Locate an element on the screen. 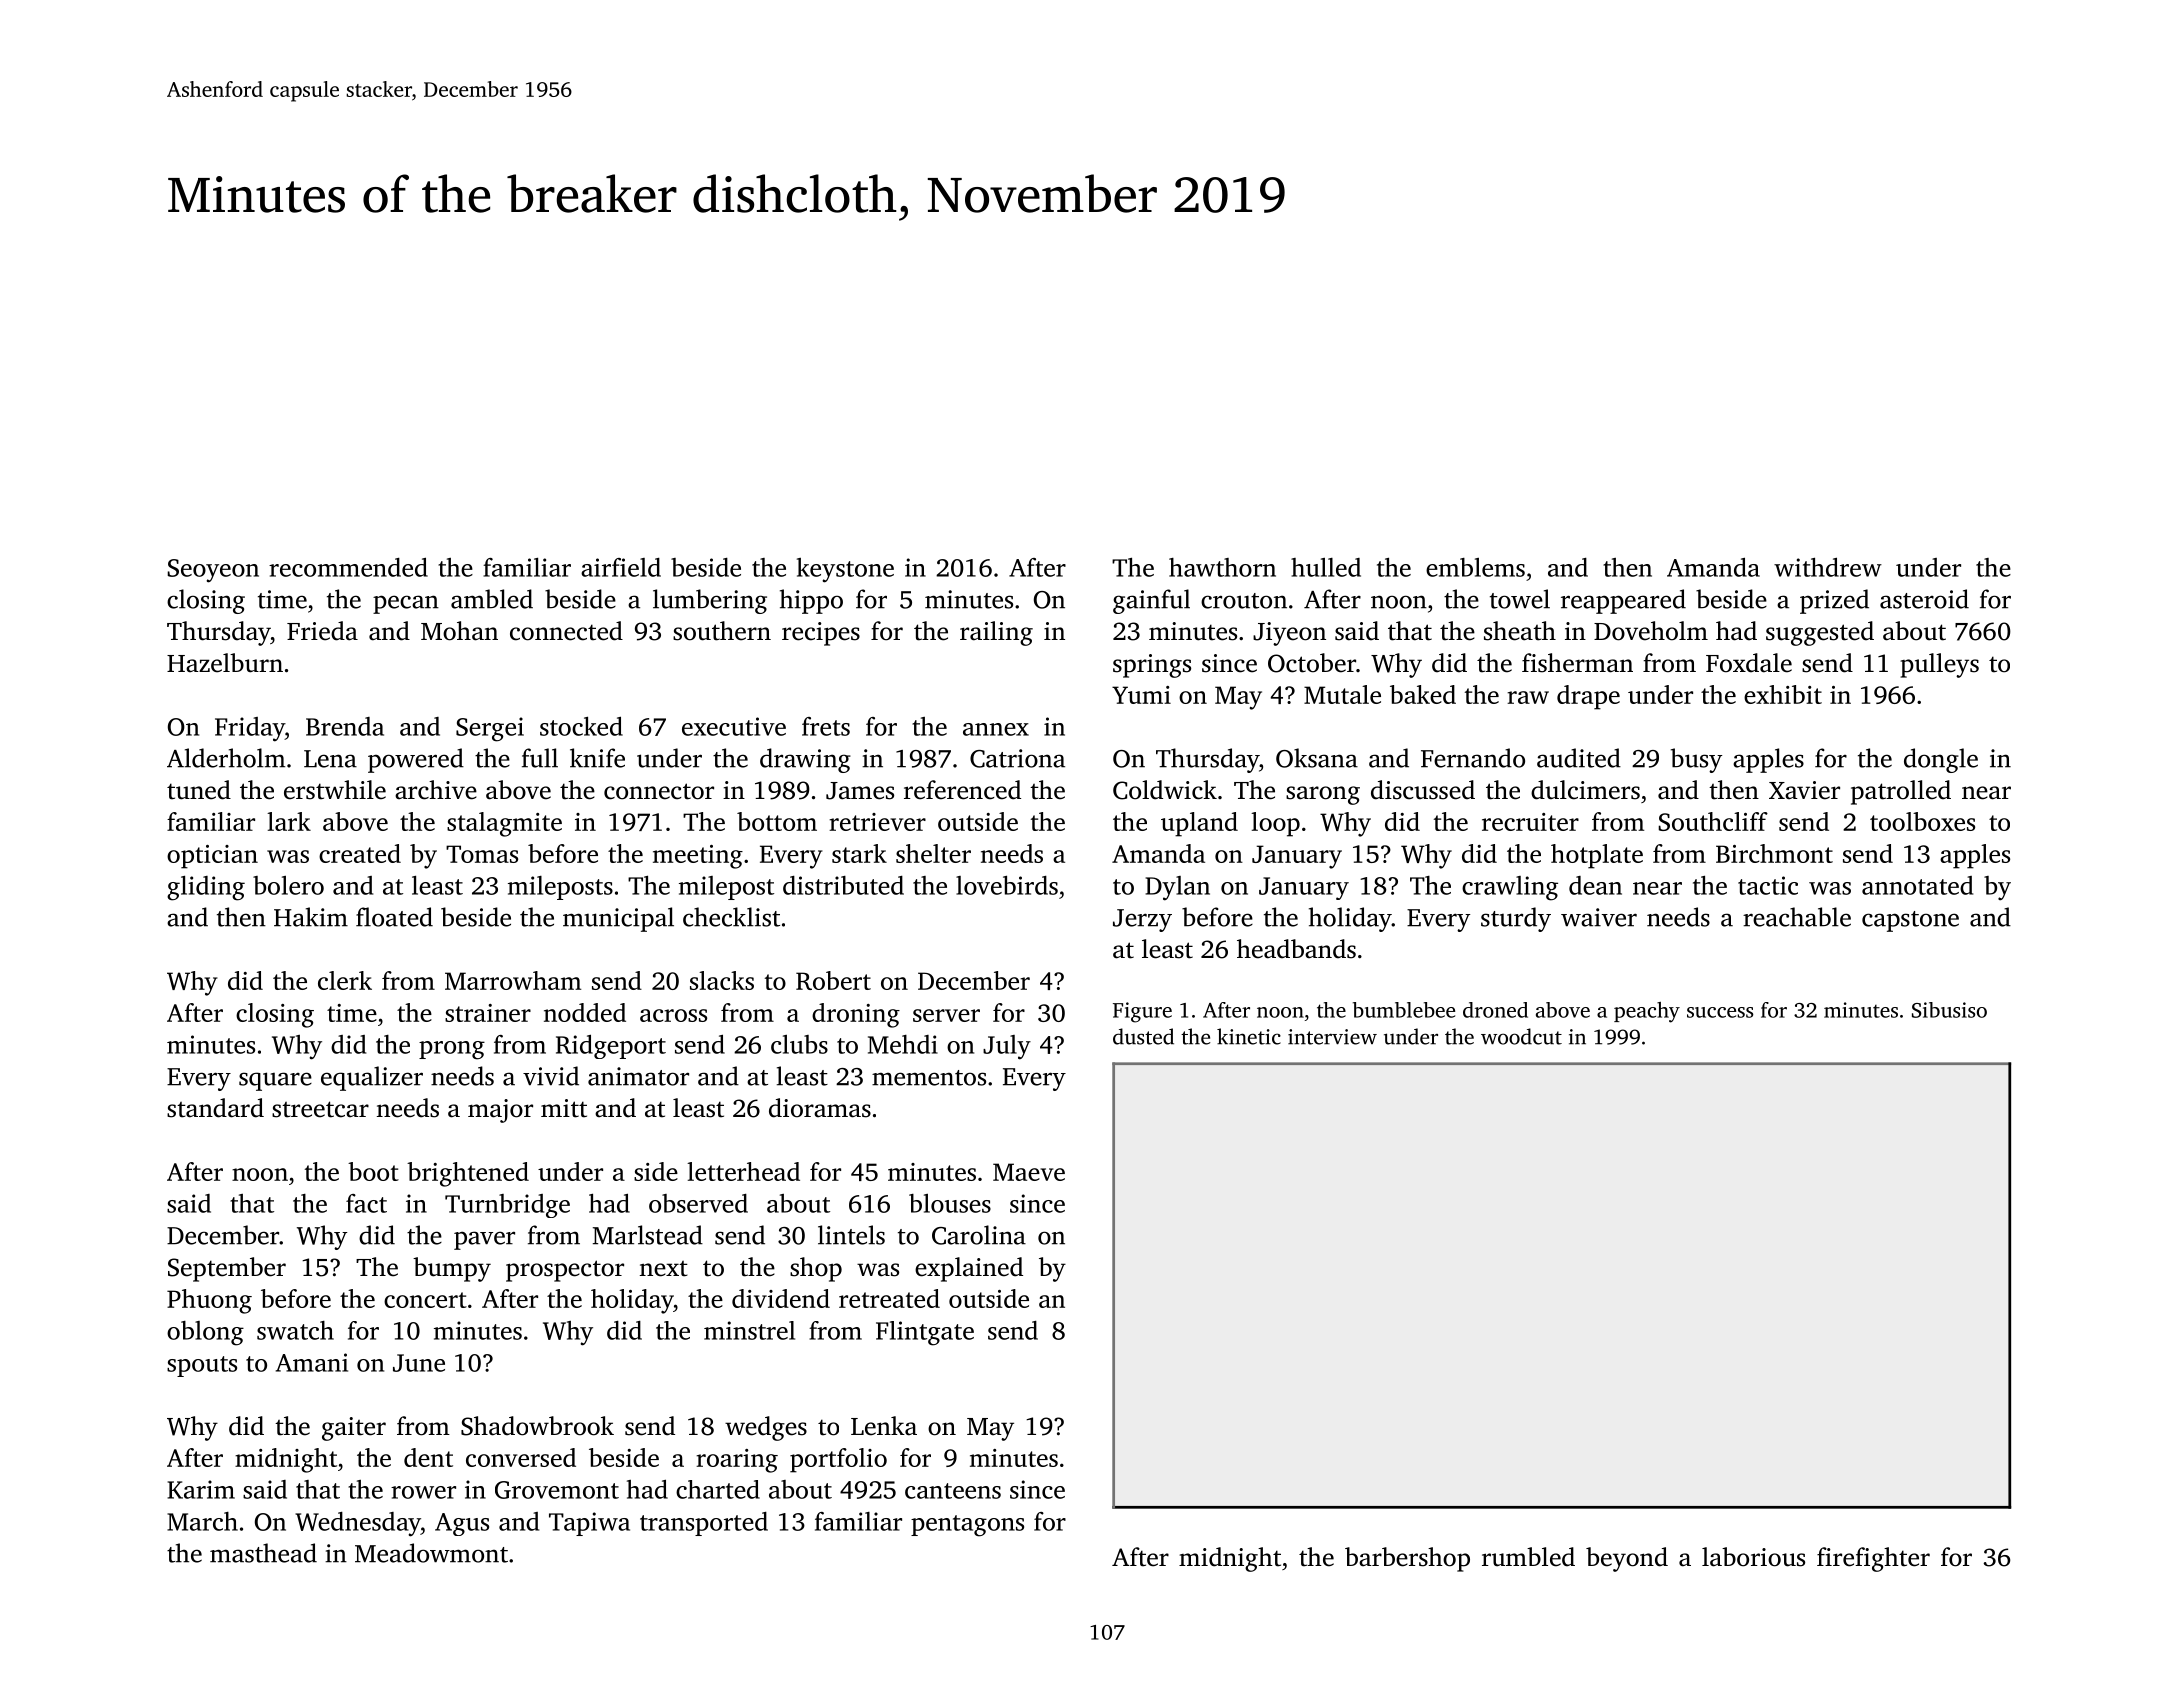 This screenshot has height=1683, width=2178. equalizer is located at coordinates (372, 1078).
